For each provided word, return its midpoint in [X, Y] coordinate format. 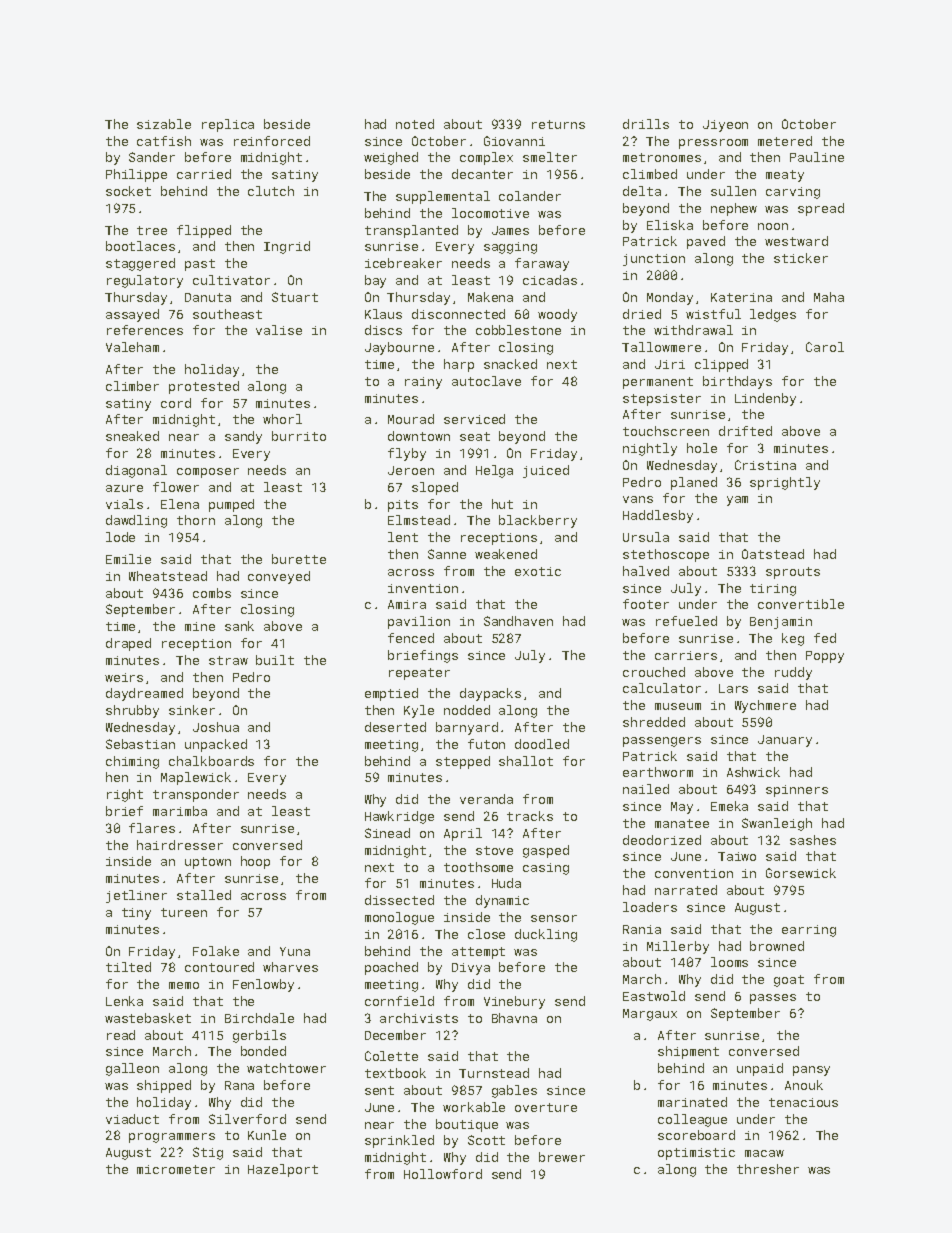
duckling [546, 935]
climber [132, 386]
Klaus [383, 314]
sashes [813, 840]
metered [785, 141]
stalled [204, 895]
